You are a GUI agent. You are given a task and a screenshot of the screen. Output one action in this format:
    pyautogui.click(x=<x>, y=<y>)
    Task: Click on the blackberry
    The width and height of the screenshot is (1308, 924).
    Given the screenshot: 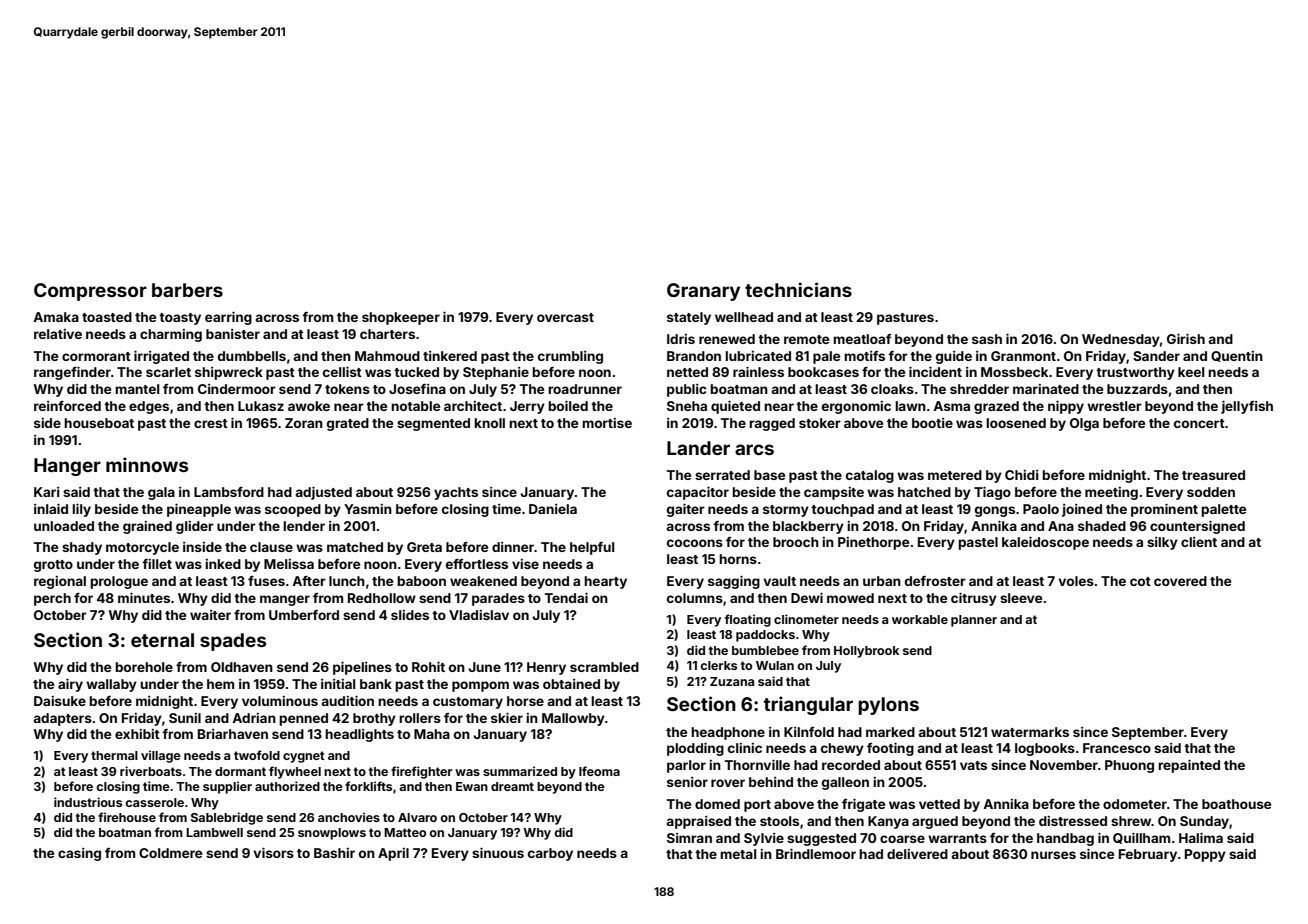 What is the action you would take?
    pyautogui.click(x=808, y=527)
